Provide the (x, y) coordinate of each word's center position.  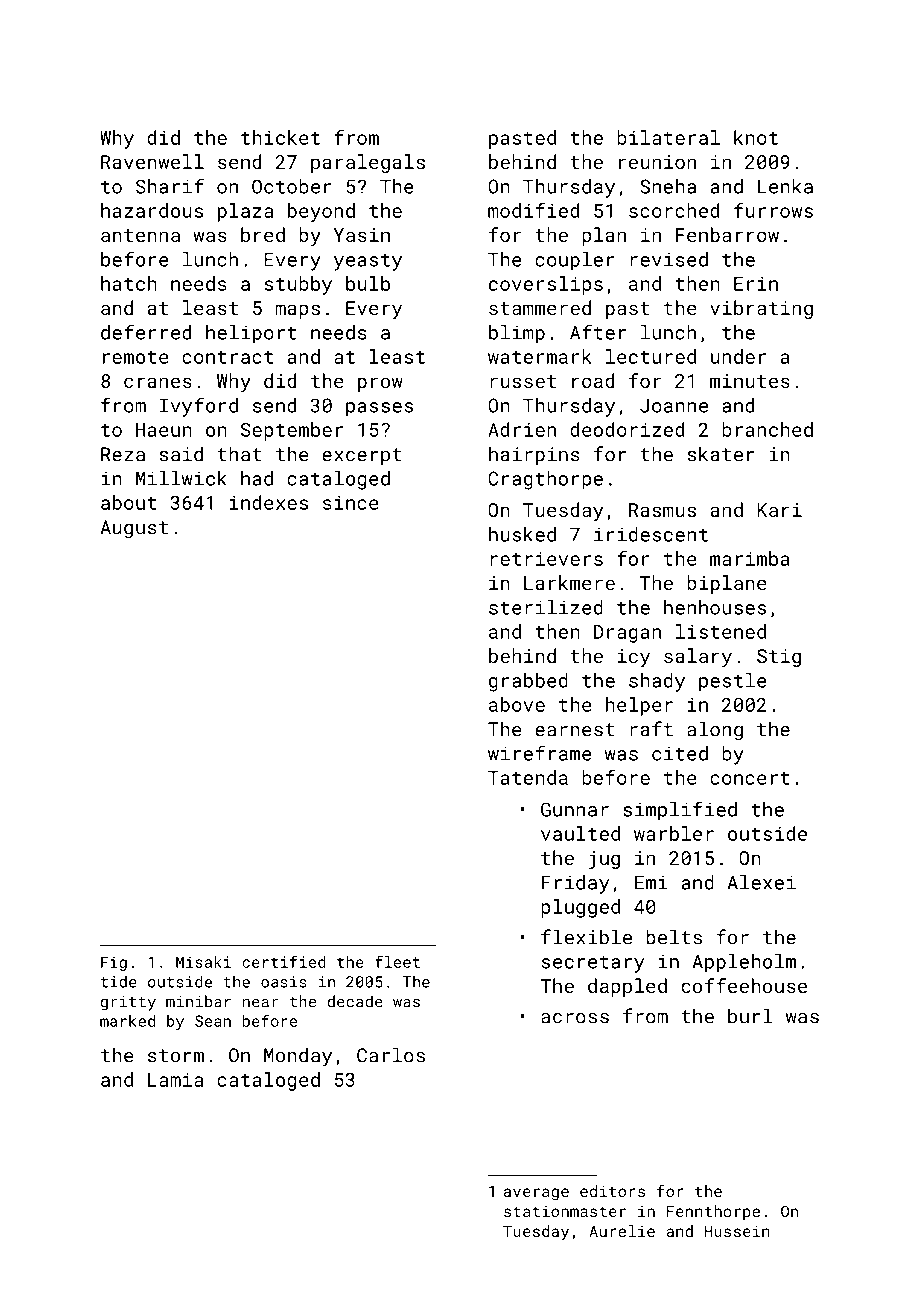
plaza (245, 212)
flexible (586, 937)
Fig (114, 963)
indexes (269, 502)
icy (634, 658)
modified (533, 210)
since (351, 503)
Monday (298, 1057)
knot (756, 137)
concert (749, 778)
